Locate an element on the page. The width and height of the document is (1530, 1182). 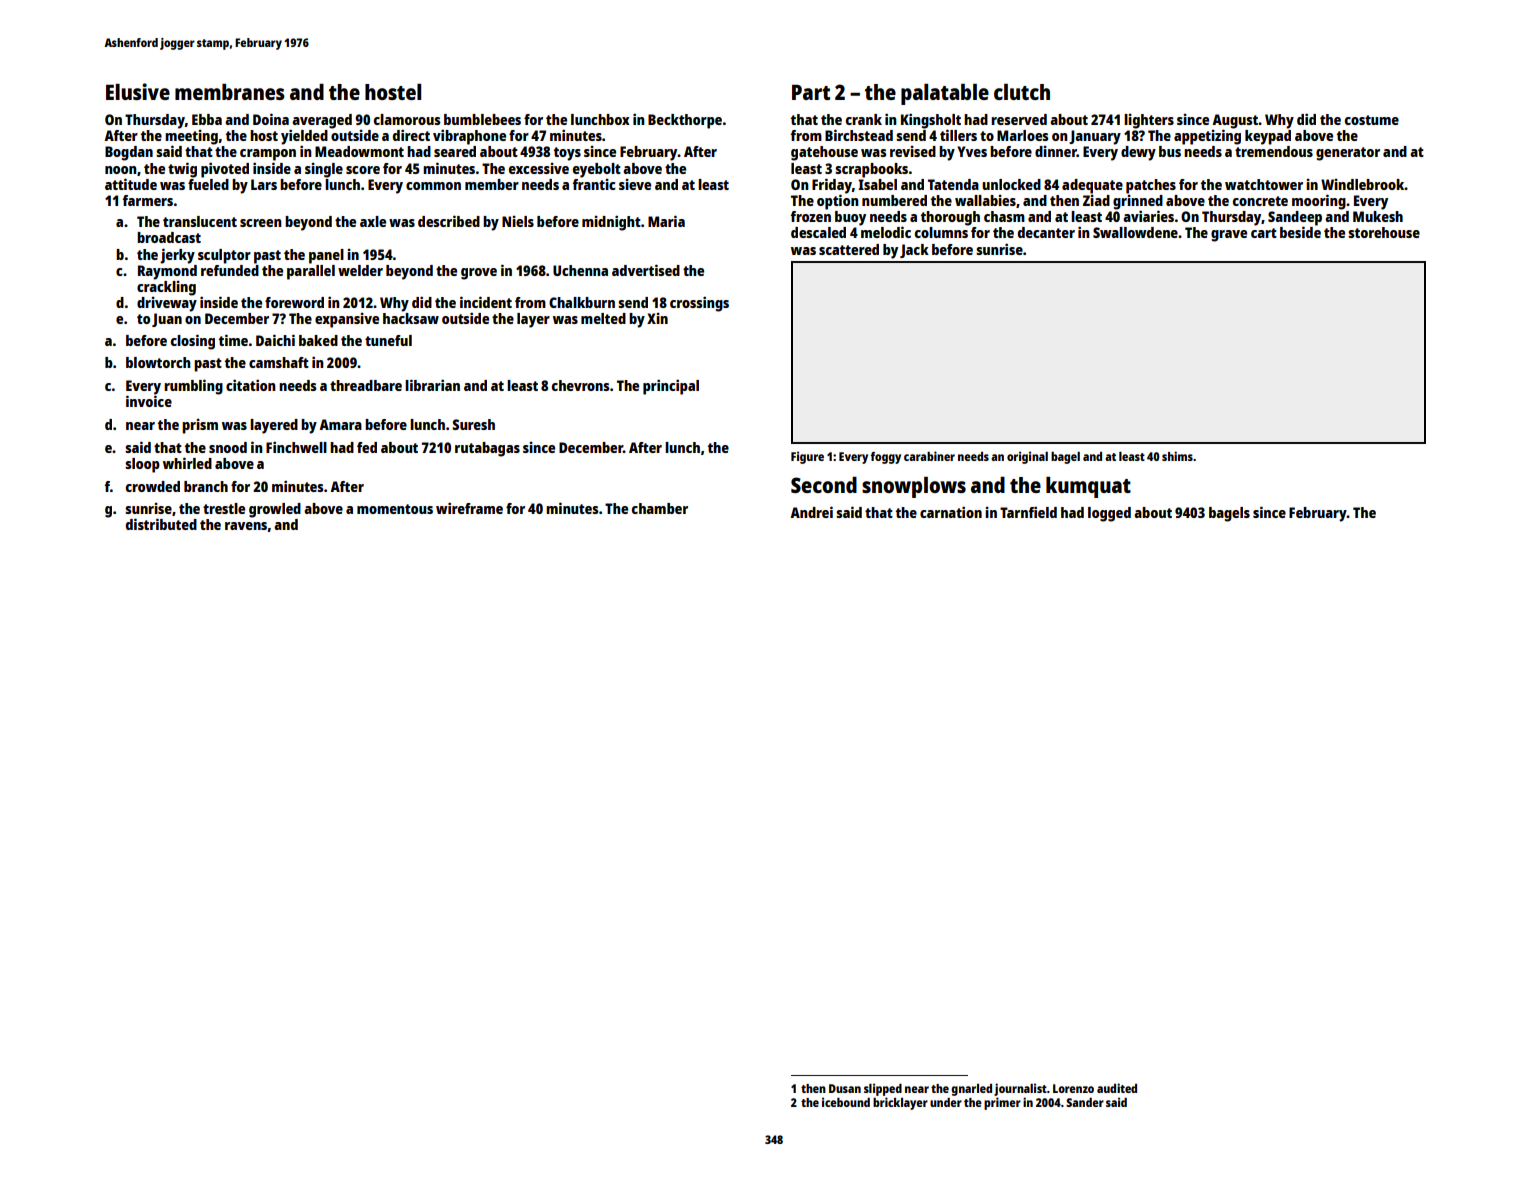
icebound is located at coordinates (846, 1102).
